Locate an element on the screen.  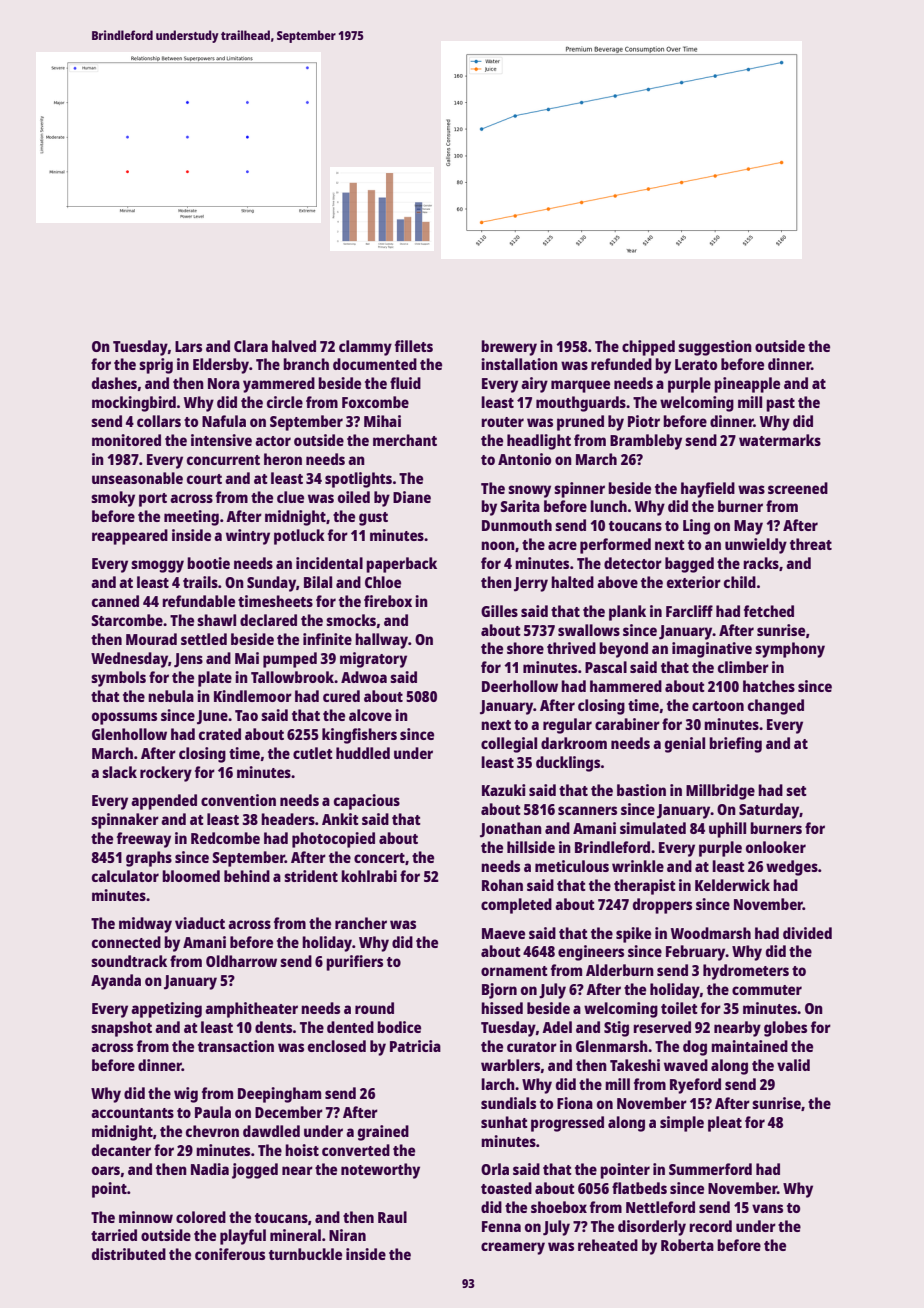
valid is located at coordinates (793, 1065).
